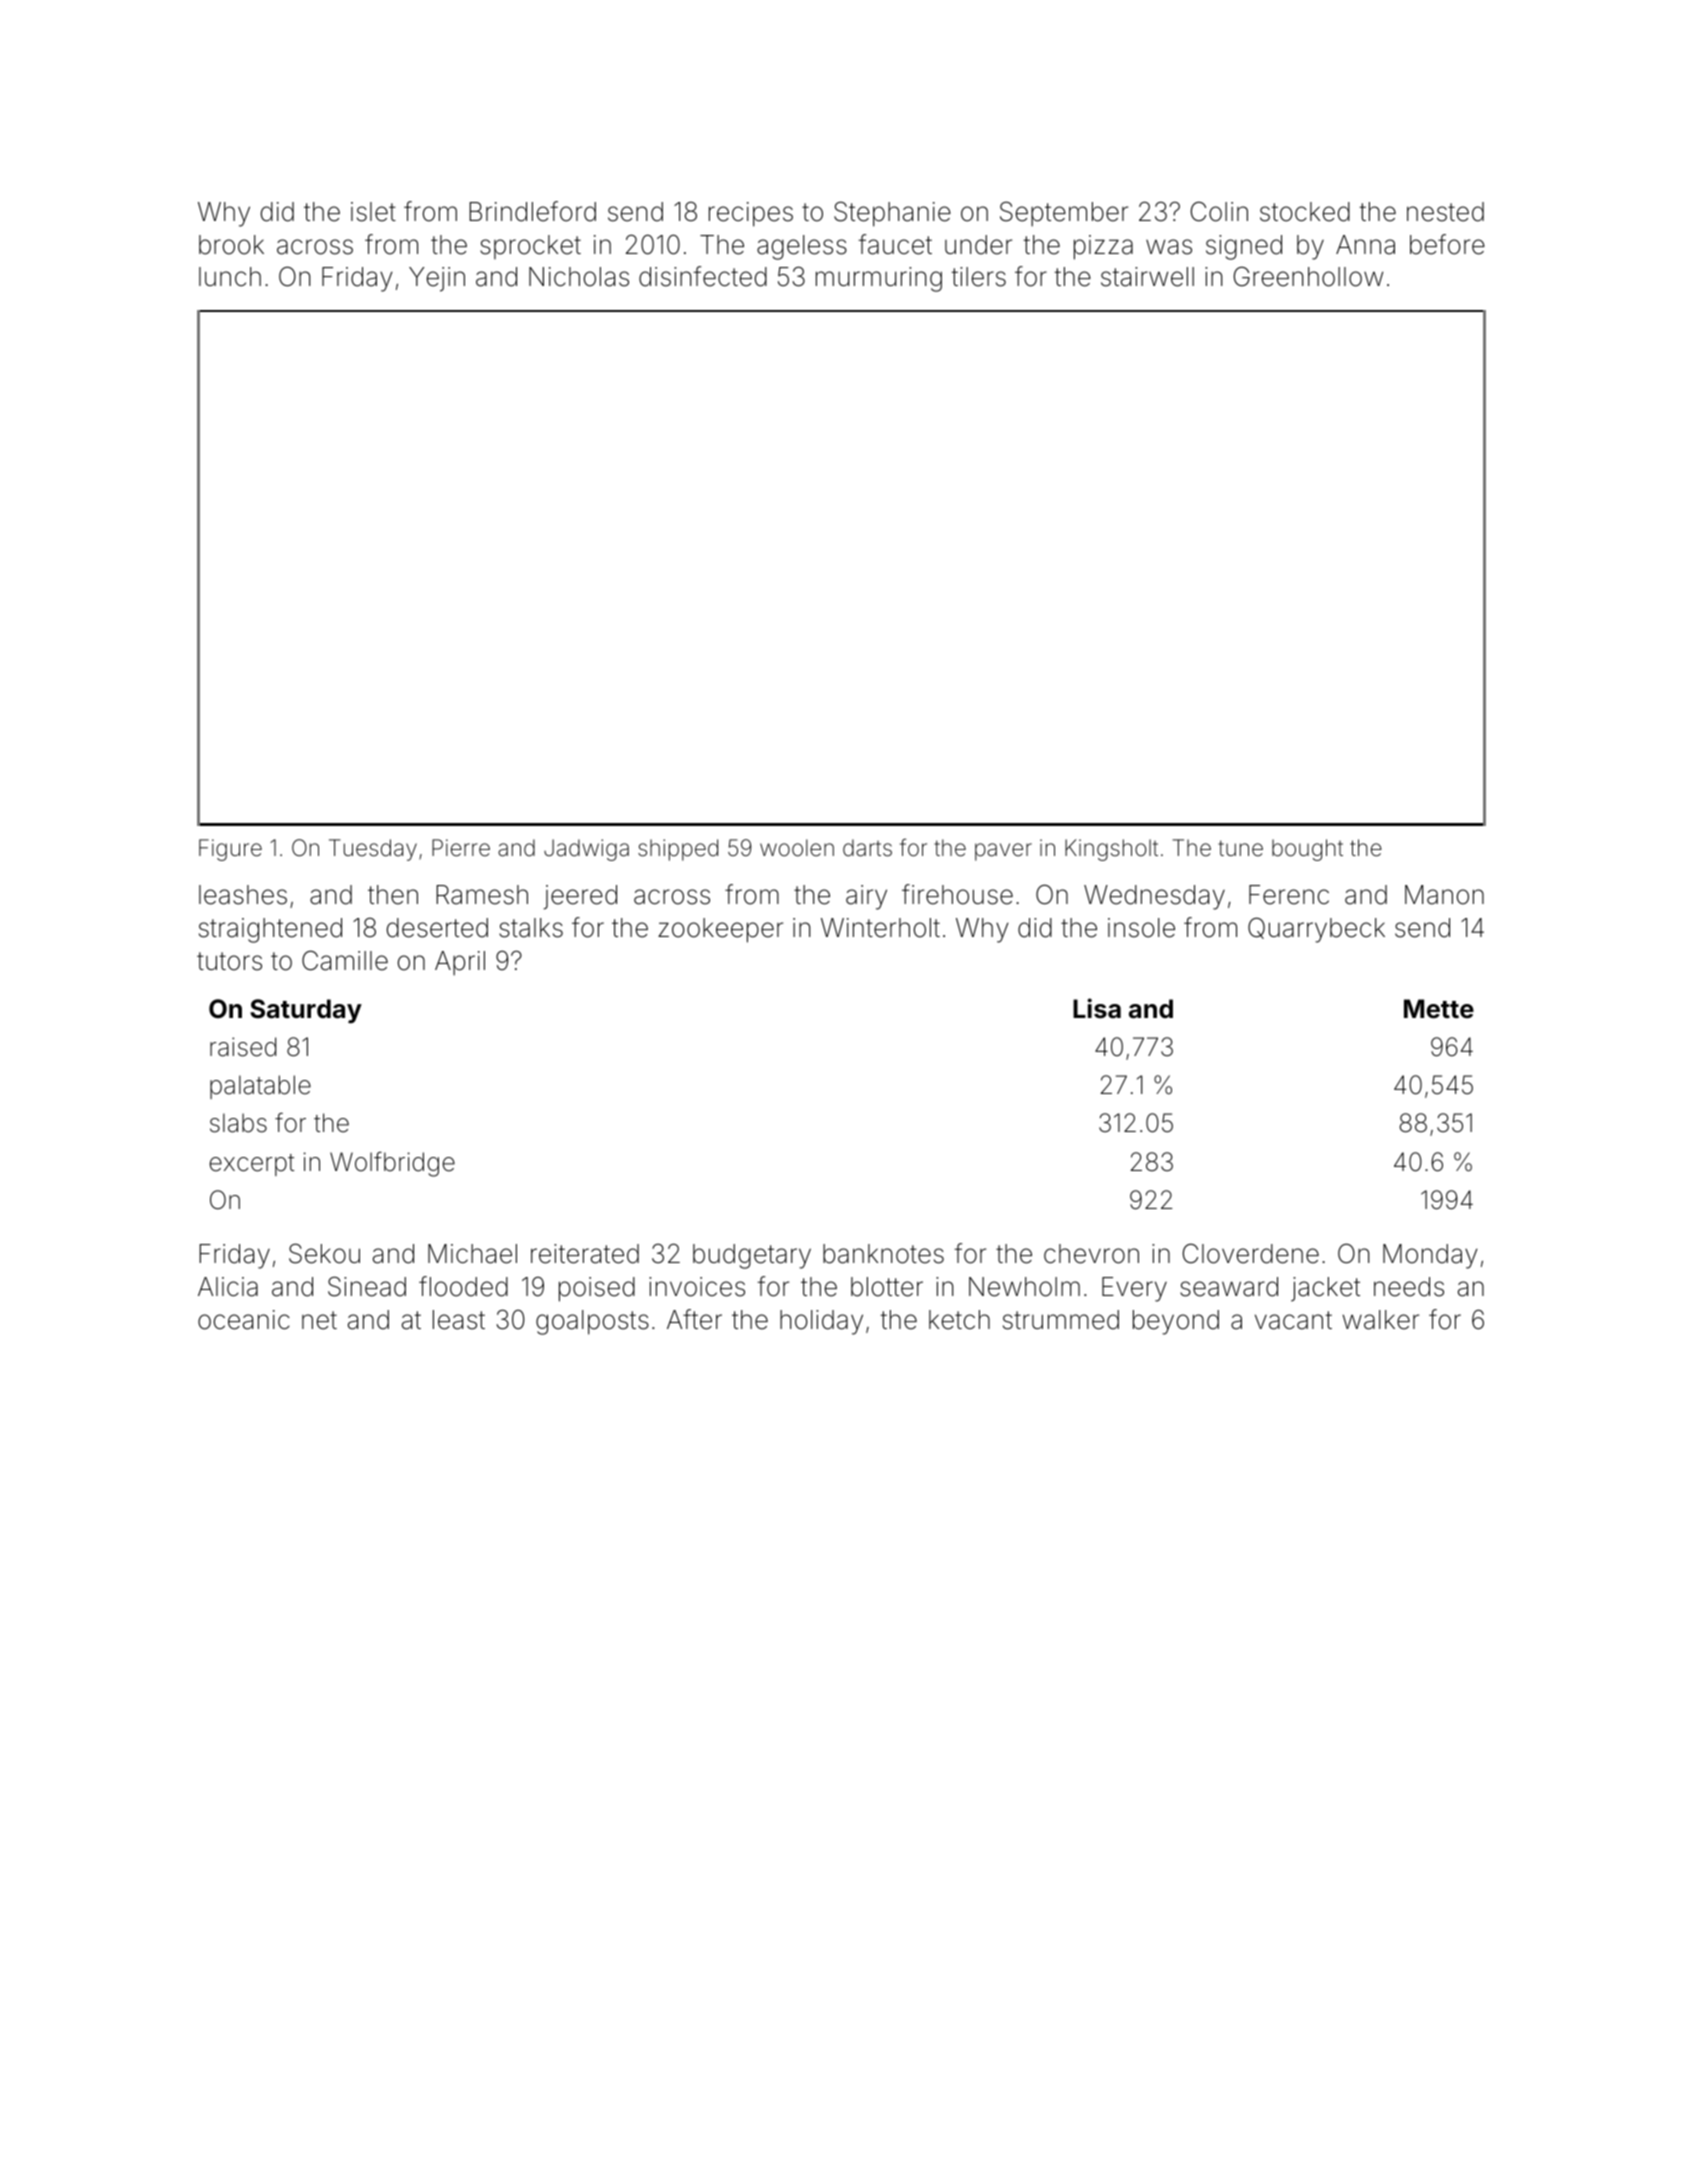 This document has width=1683, height=2178. Describe the element at coordinates (703, 276) in the document. I see `disinfected` at that location.
